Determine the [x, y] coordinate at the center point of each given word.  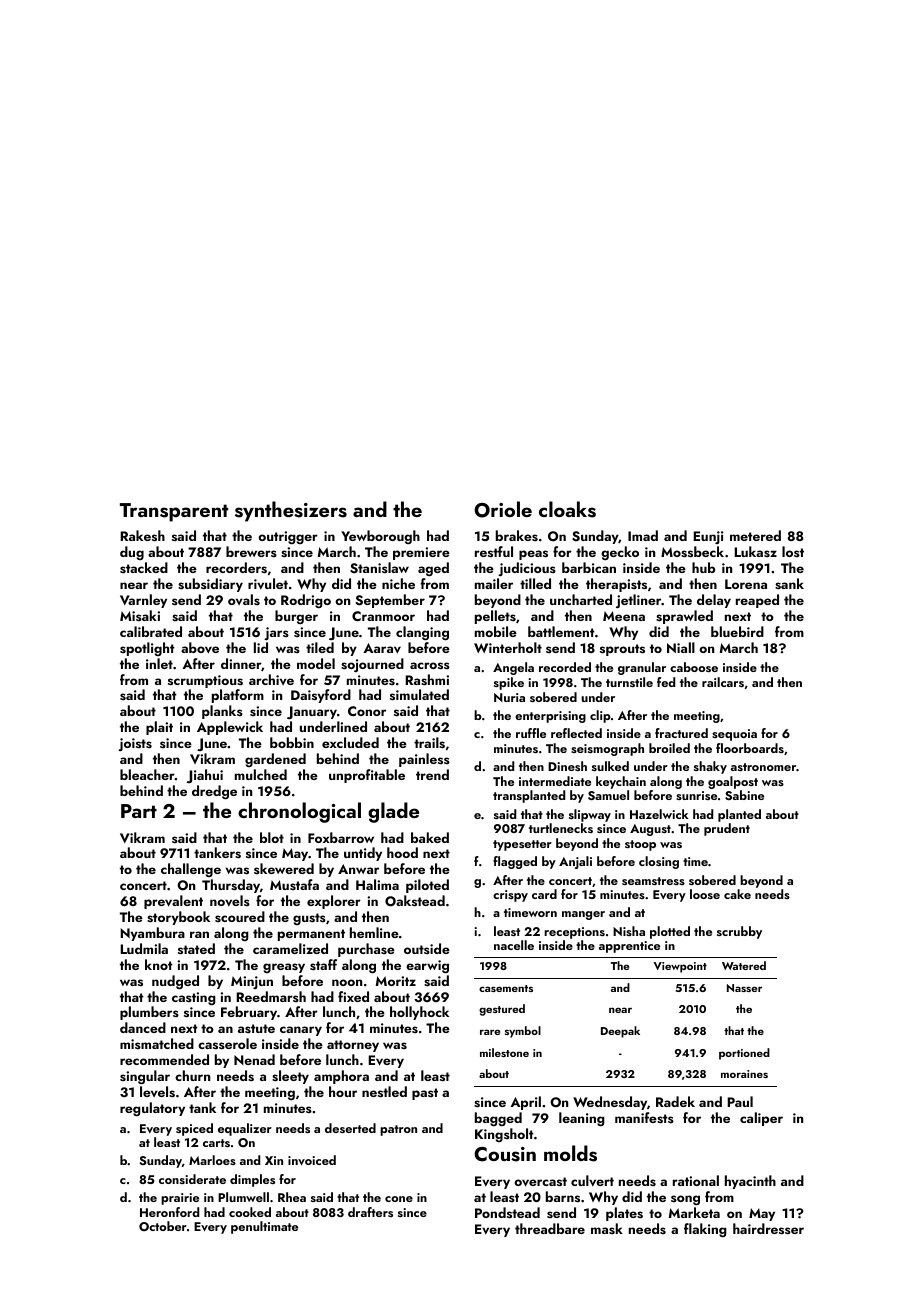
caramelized [290, 948]
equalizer [245, 1129]
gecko [620, 553]
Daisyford [321, 696]
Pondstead [507, 1212]
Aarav [382, 648]
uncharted [581, 599]
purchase [366, 950]
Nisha [629, 931]
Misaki [140, 615]
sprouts [622, 650]
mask [607, 1229]
